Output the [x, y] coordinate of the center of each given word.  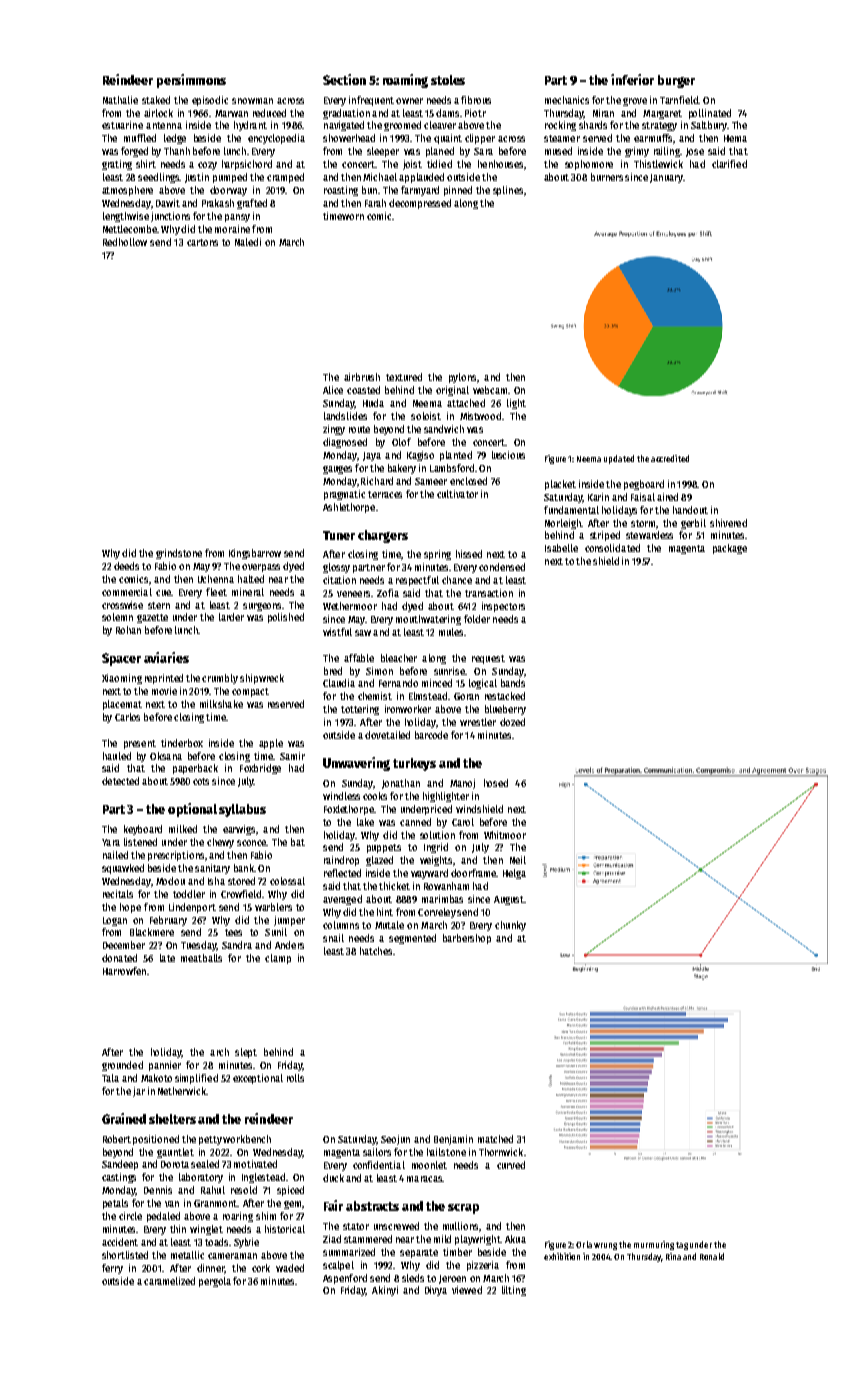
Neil [518, 860]
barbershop [467, 939]
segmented [412, 939]
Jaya [372, 456]
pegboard [644, 485]
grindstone [179, 554]
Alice [333, 390]
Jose [695, 152]
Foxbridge [260, 769]
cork [261, 1268]
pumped [230, 178]
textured [404, 377]
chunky [510, 926]
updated [619, 459]
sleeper [383, 152]
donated [119, 958]
